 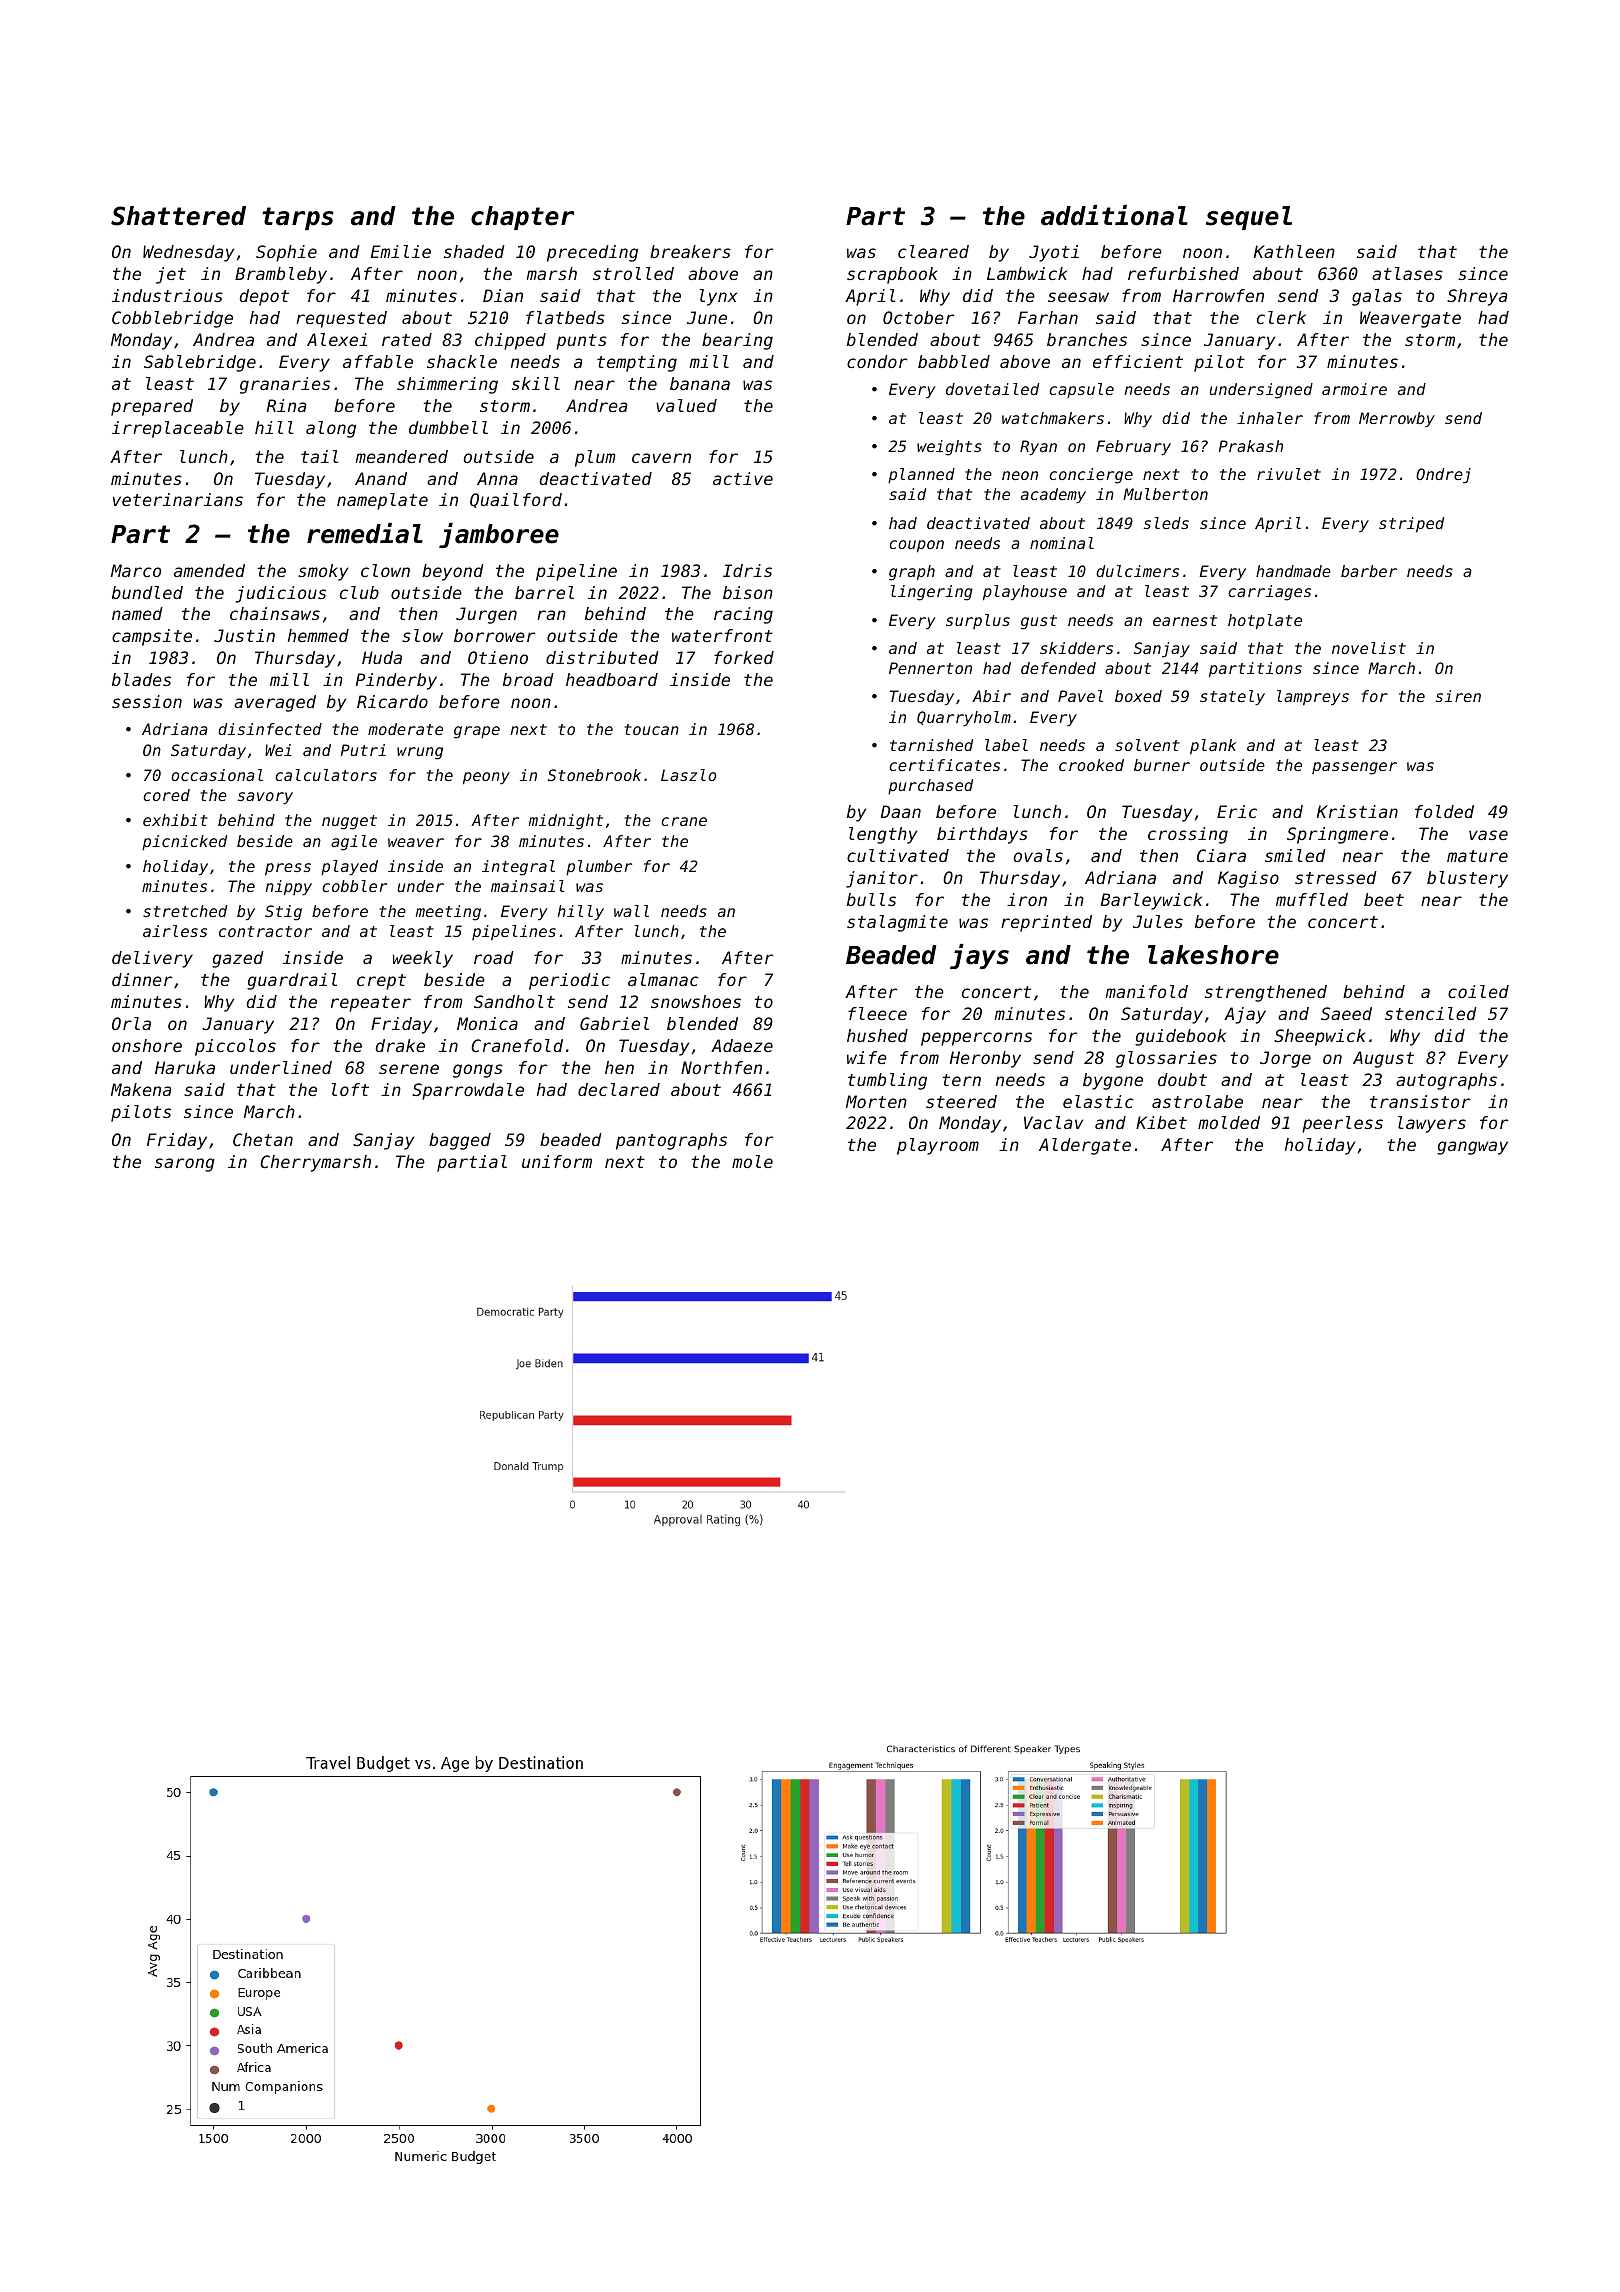 What do you see at coordinates (298, 218) in the screenshot?
I see `tarps` at bounding box center [298, 218].
